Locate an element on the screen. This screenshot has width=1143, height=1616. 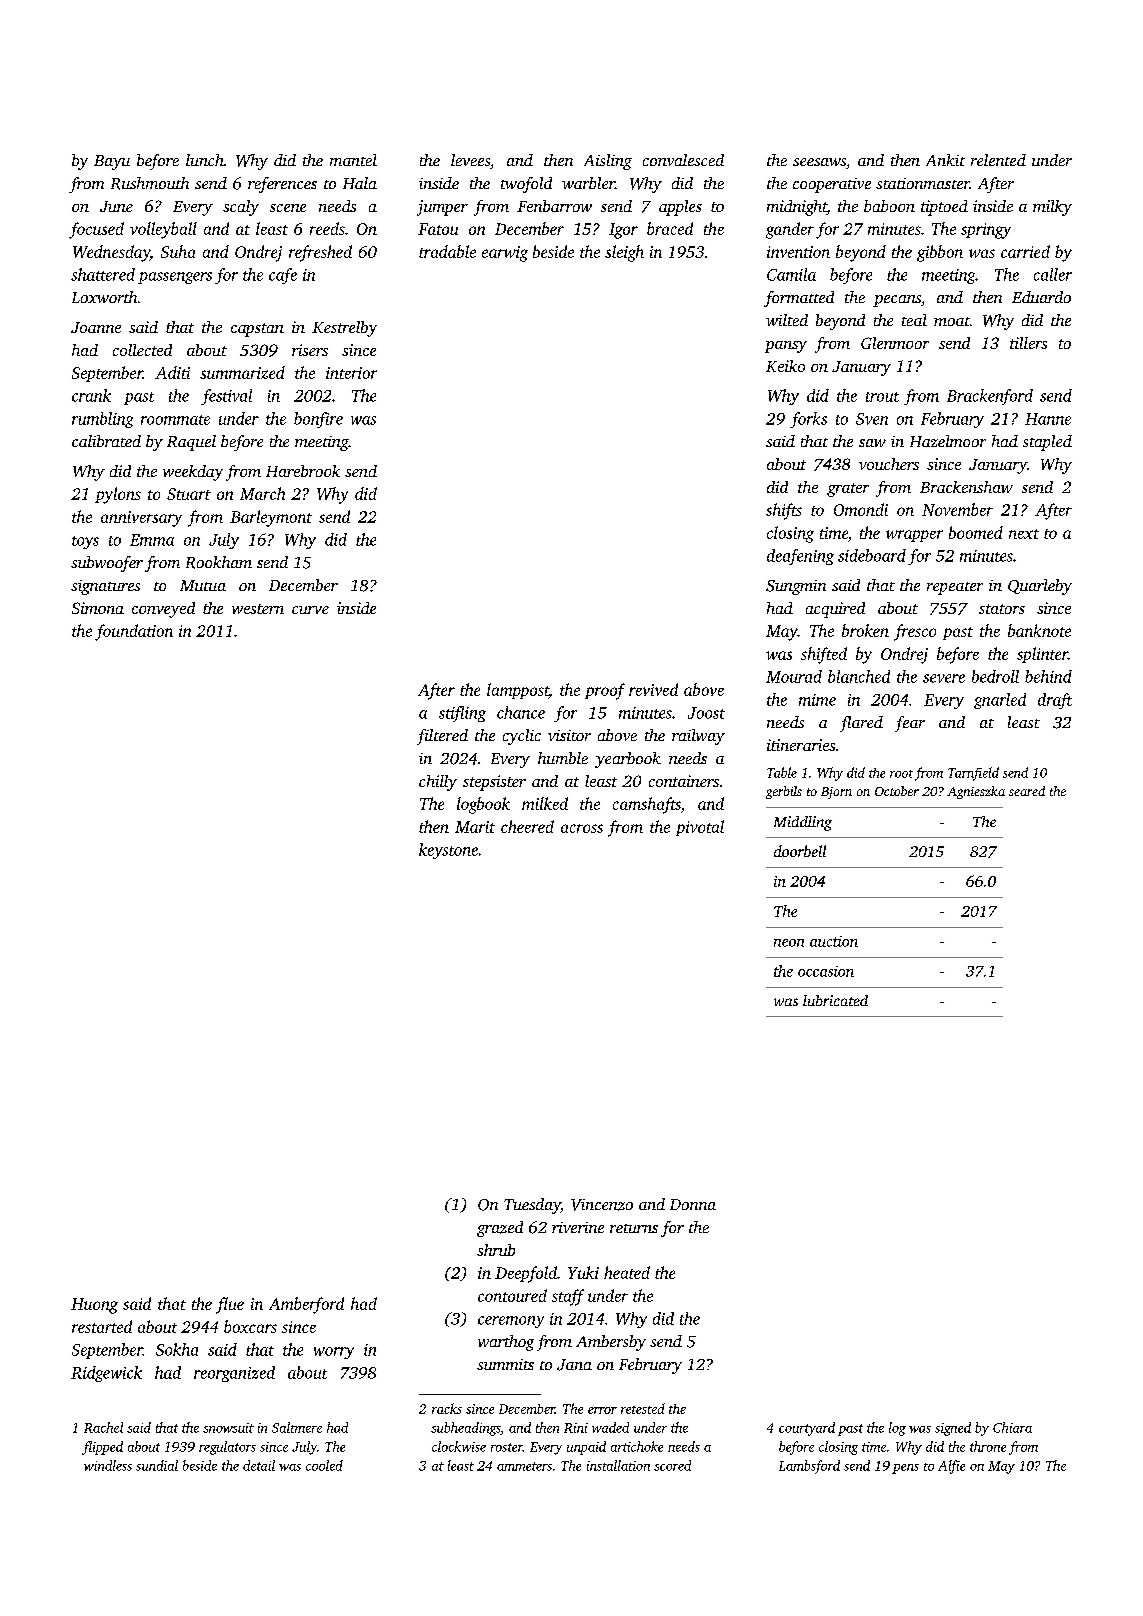
seared is located at coordinates (1027, 791).
